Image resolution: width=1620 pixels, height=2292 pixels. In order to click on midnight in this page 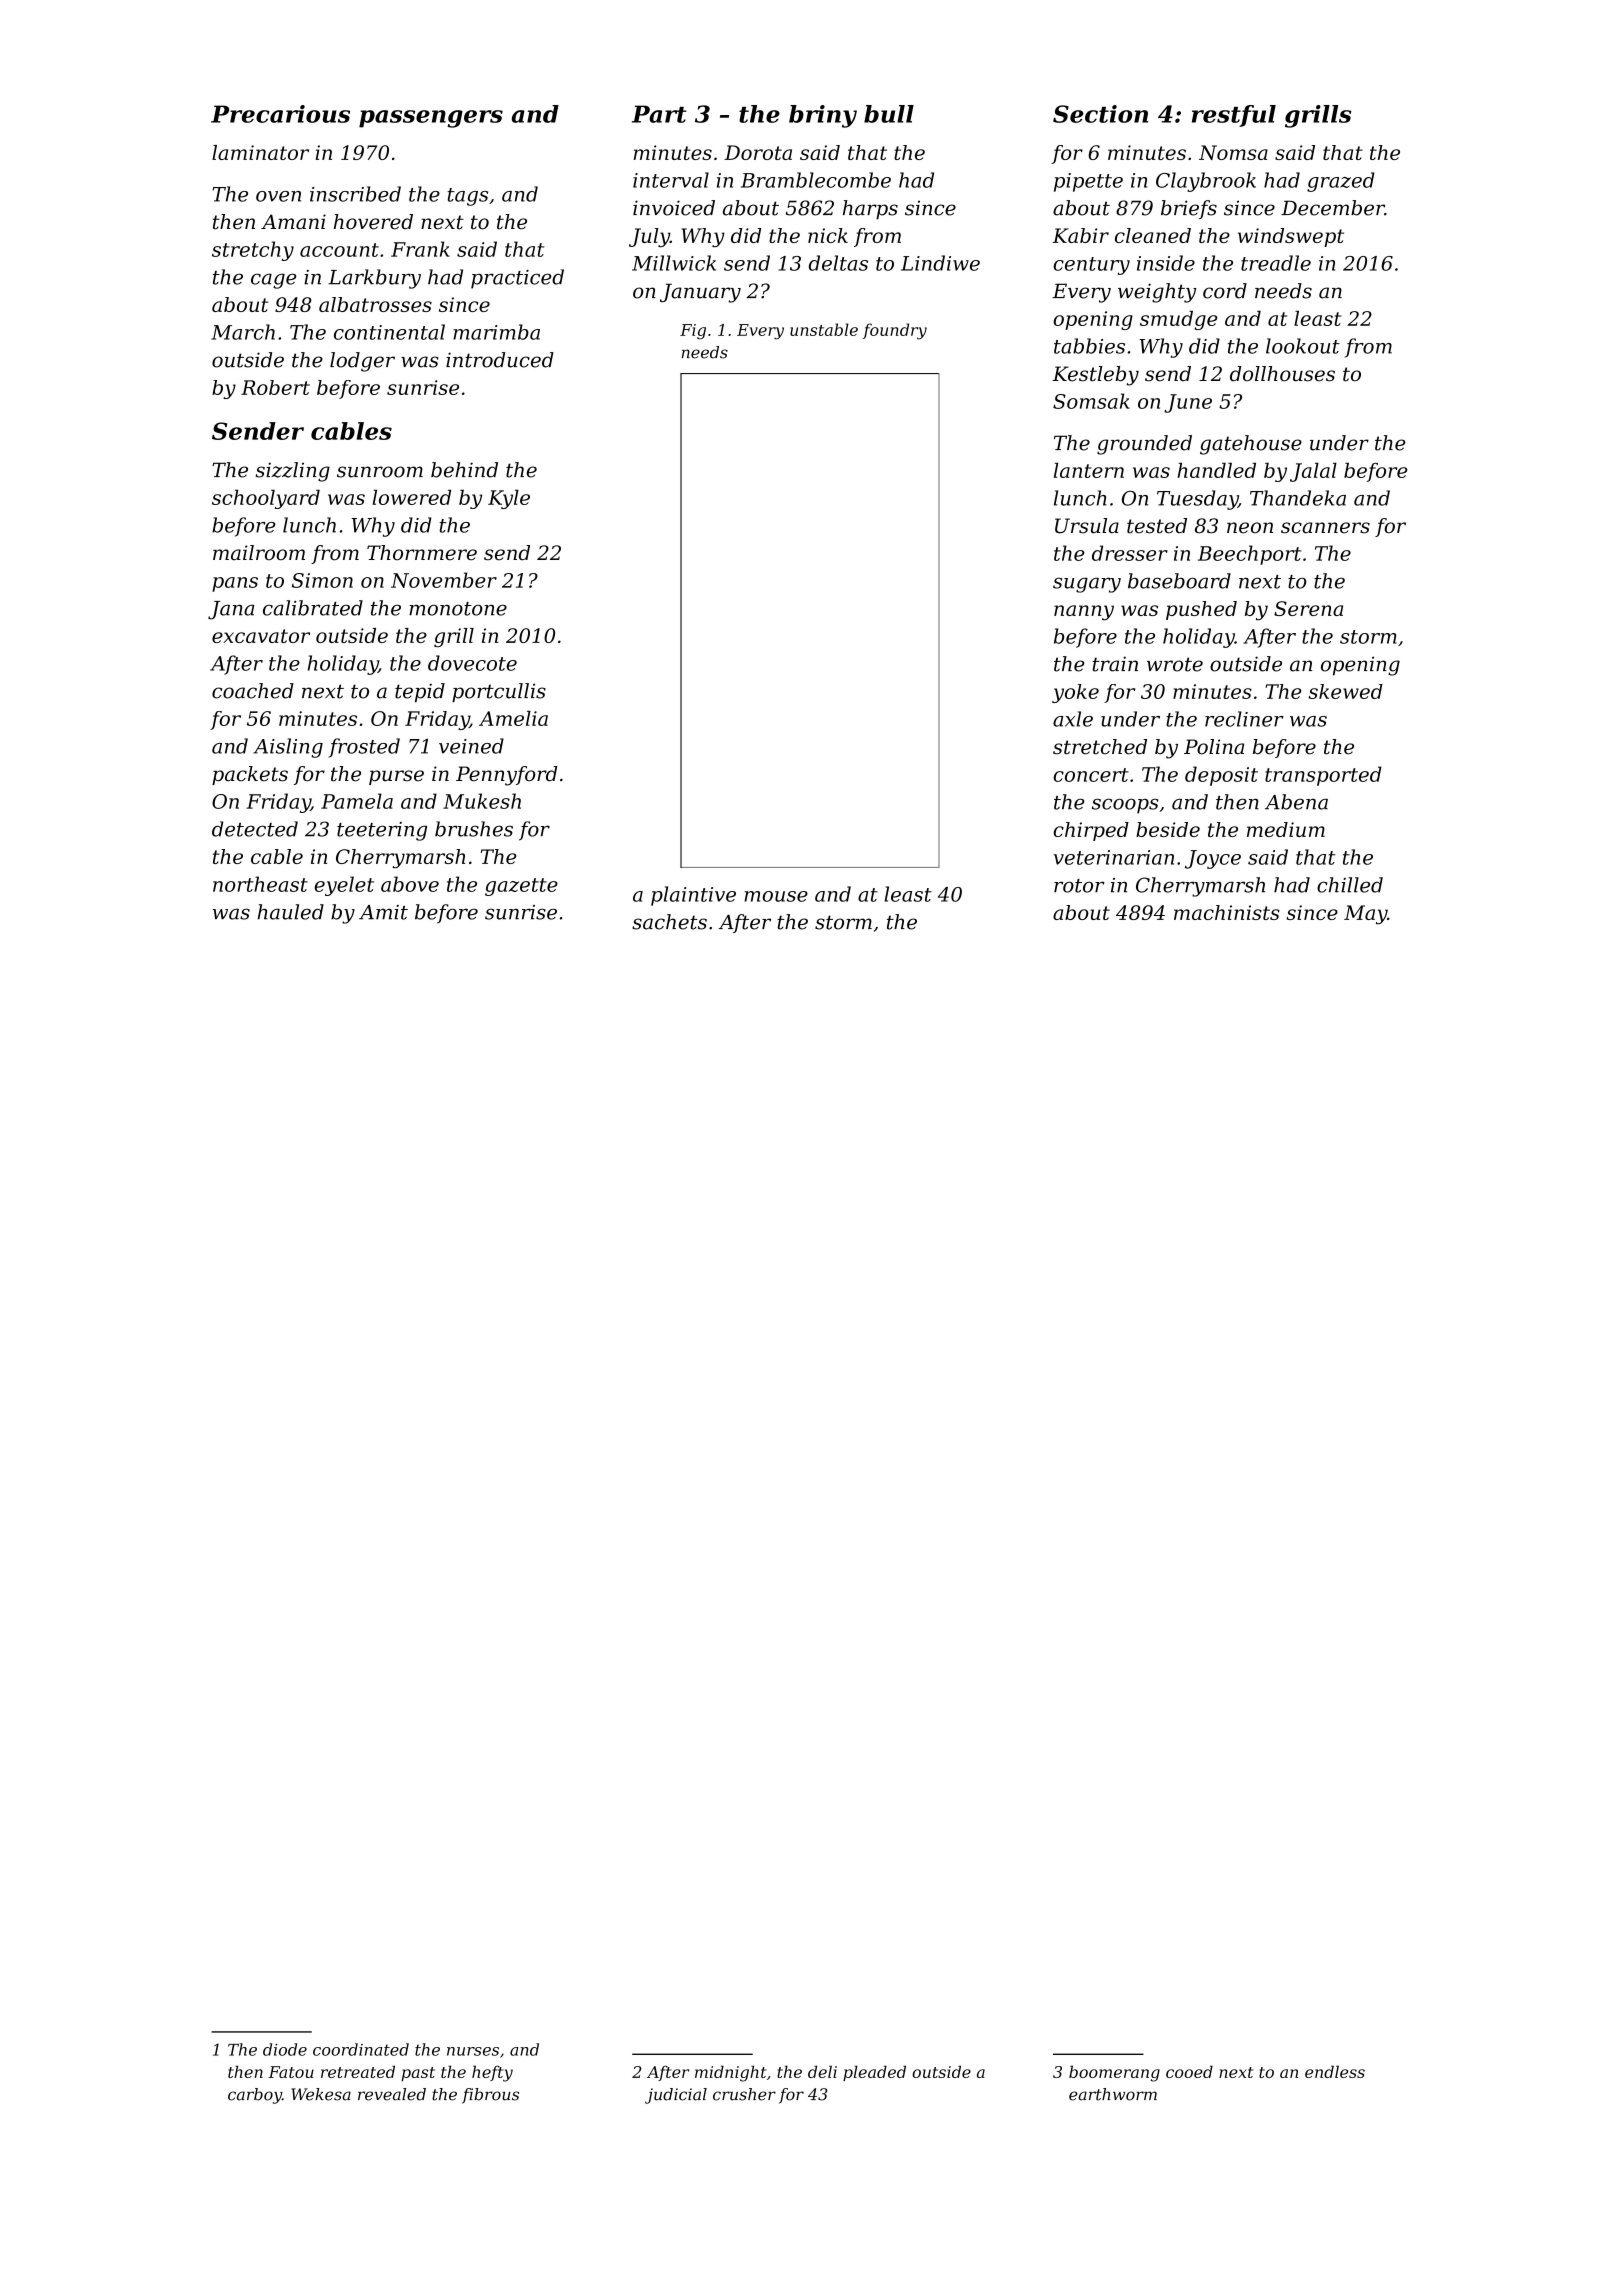, I will do `click(730, 2073)`.
